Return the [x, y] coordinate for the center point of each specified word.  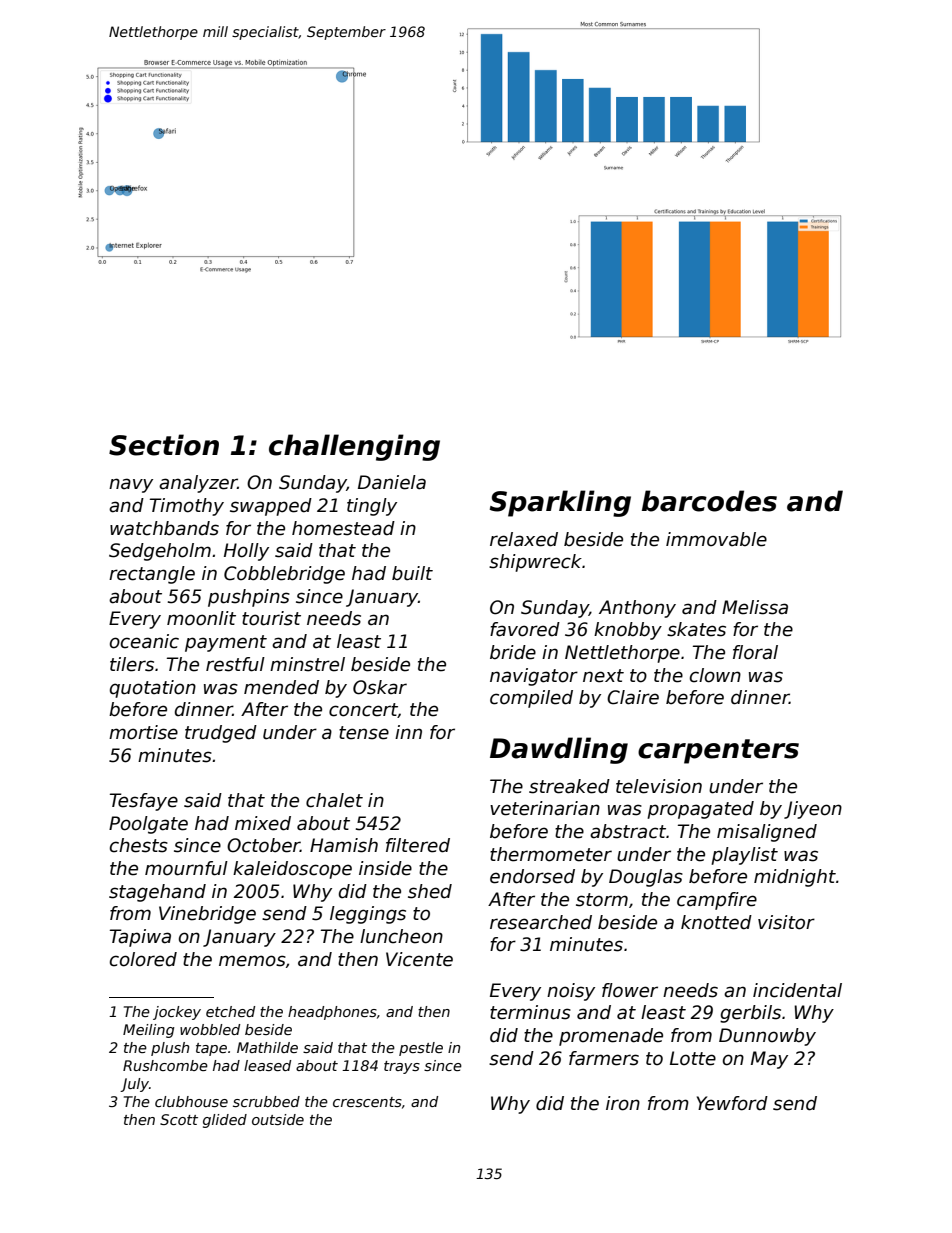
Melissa [755, 607]
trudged [221, 734]
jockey [177, 1013]
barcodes [709, 501]
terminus [530, 1012]
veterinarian [545, 808]
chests [139, 845]
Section [164, 445]
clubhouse [191, 1101]
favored [525, 629]
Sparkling [560, 503]
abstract [628, 831]
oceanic [144, 641]
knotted [716, 922]
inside [385, 868]
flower [630, 990]
